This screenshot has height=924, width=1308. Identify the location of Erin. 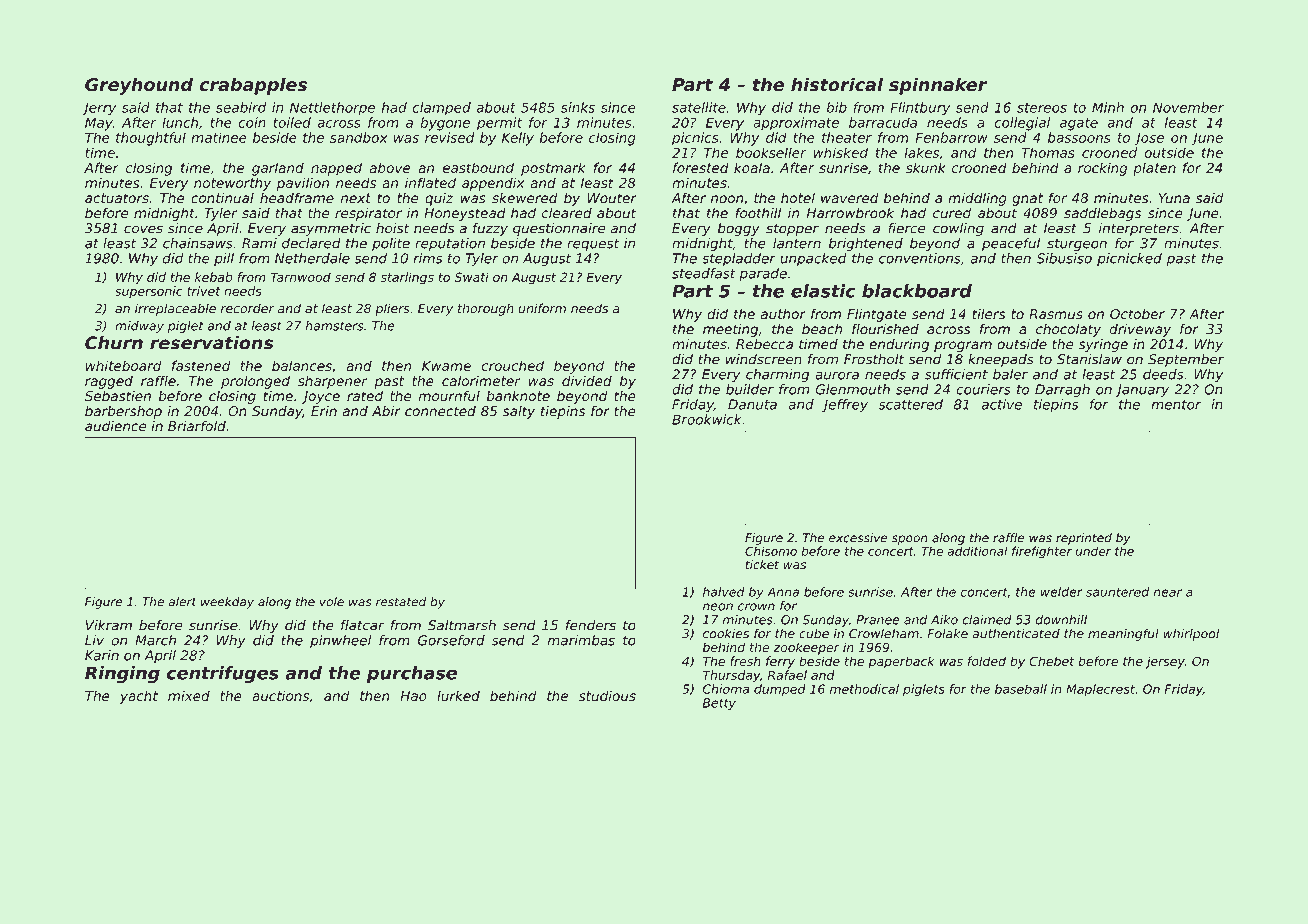
(324, 411).
